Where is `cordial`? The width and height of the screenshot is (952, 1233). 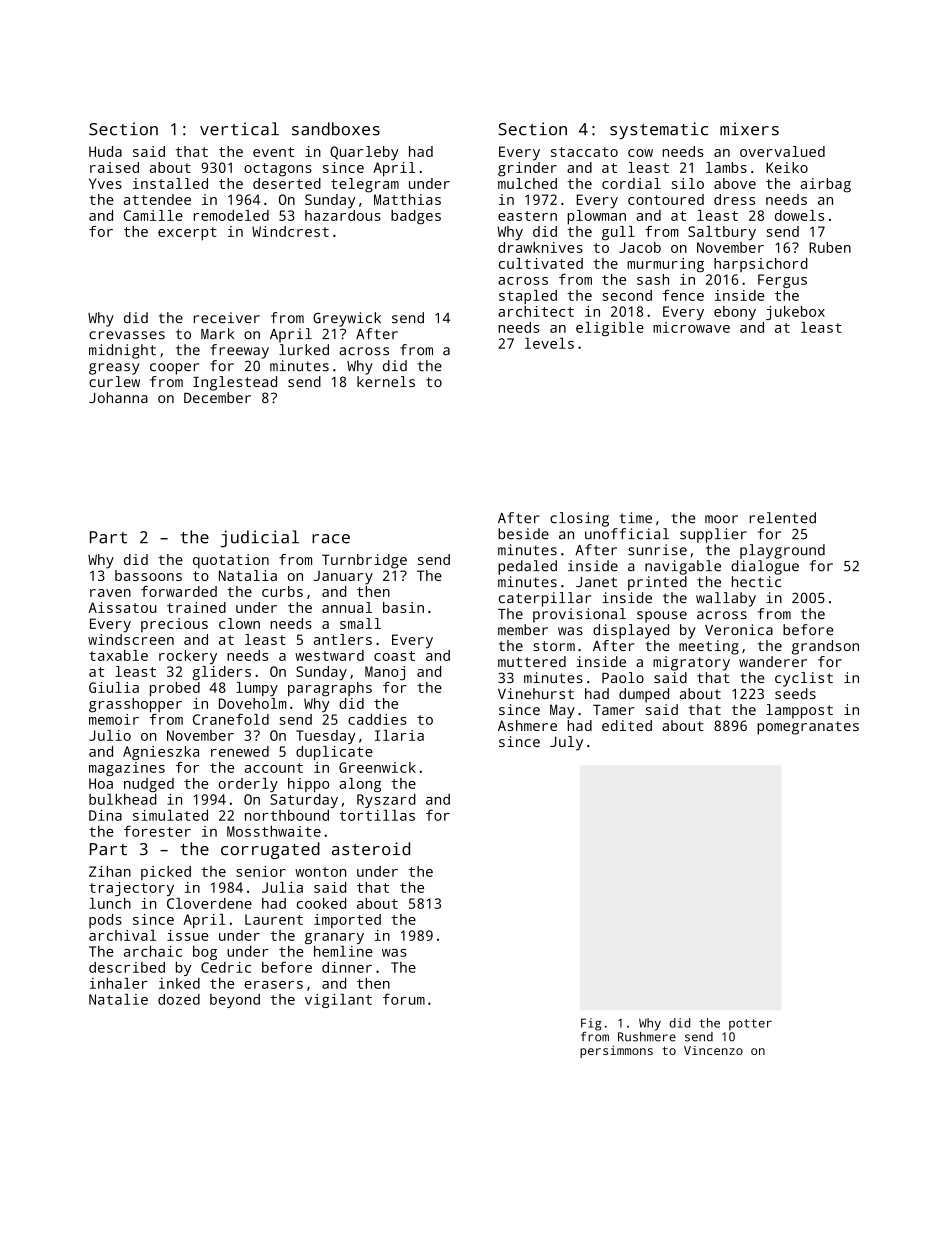
cordial is located at coordinates (631, 183).
